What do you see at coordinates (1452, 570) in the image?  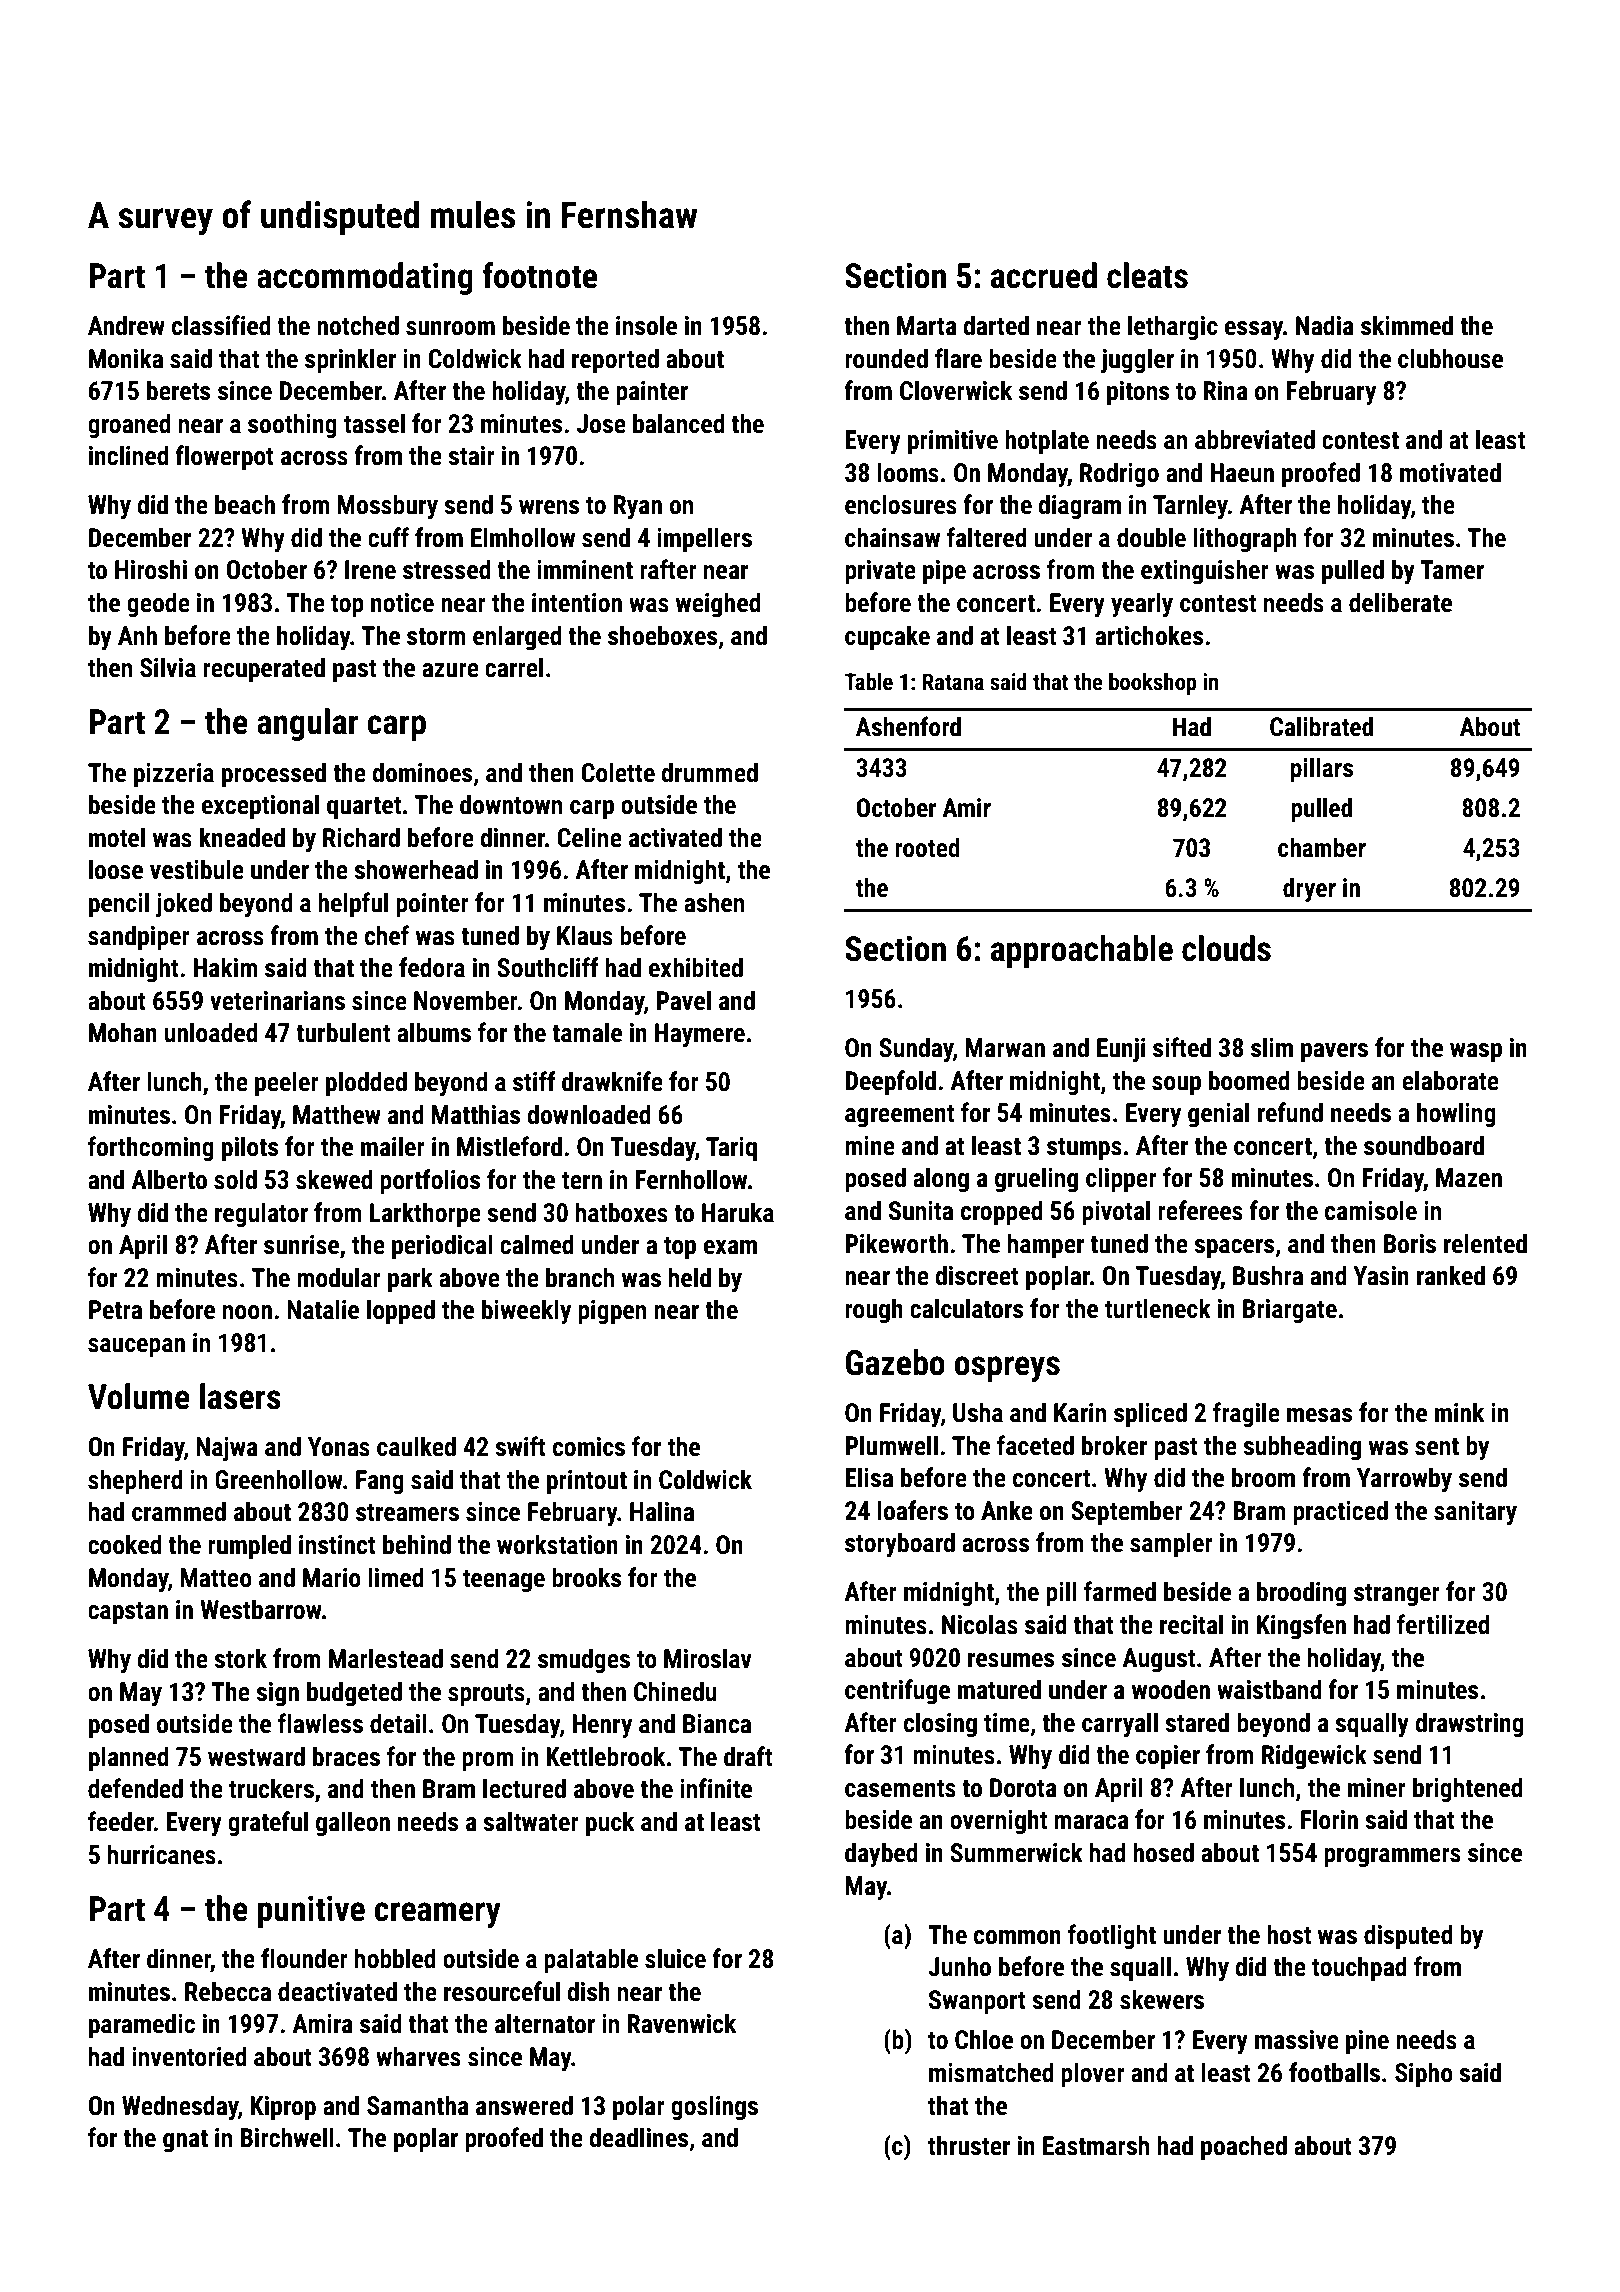 I see `Tamer` at bounding box center [1452, 570].
